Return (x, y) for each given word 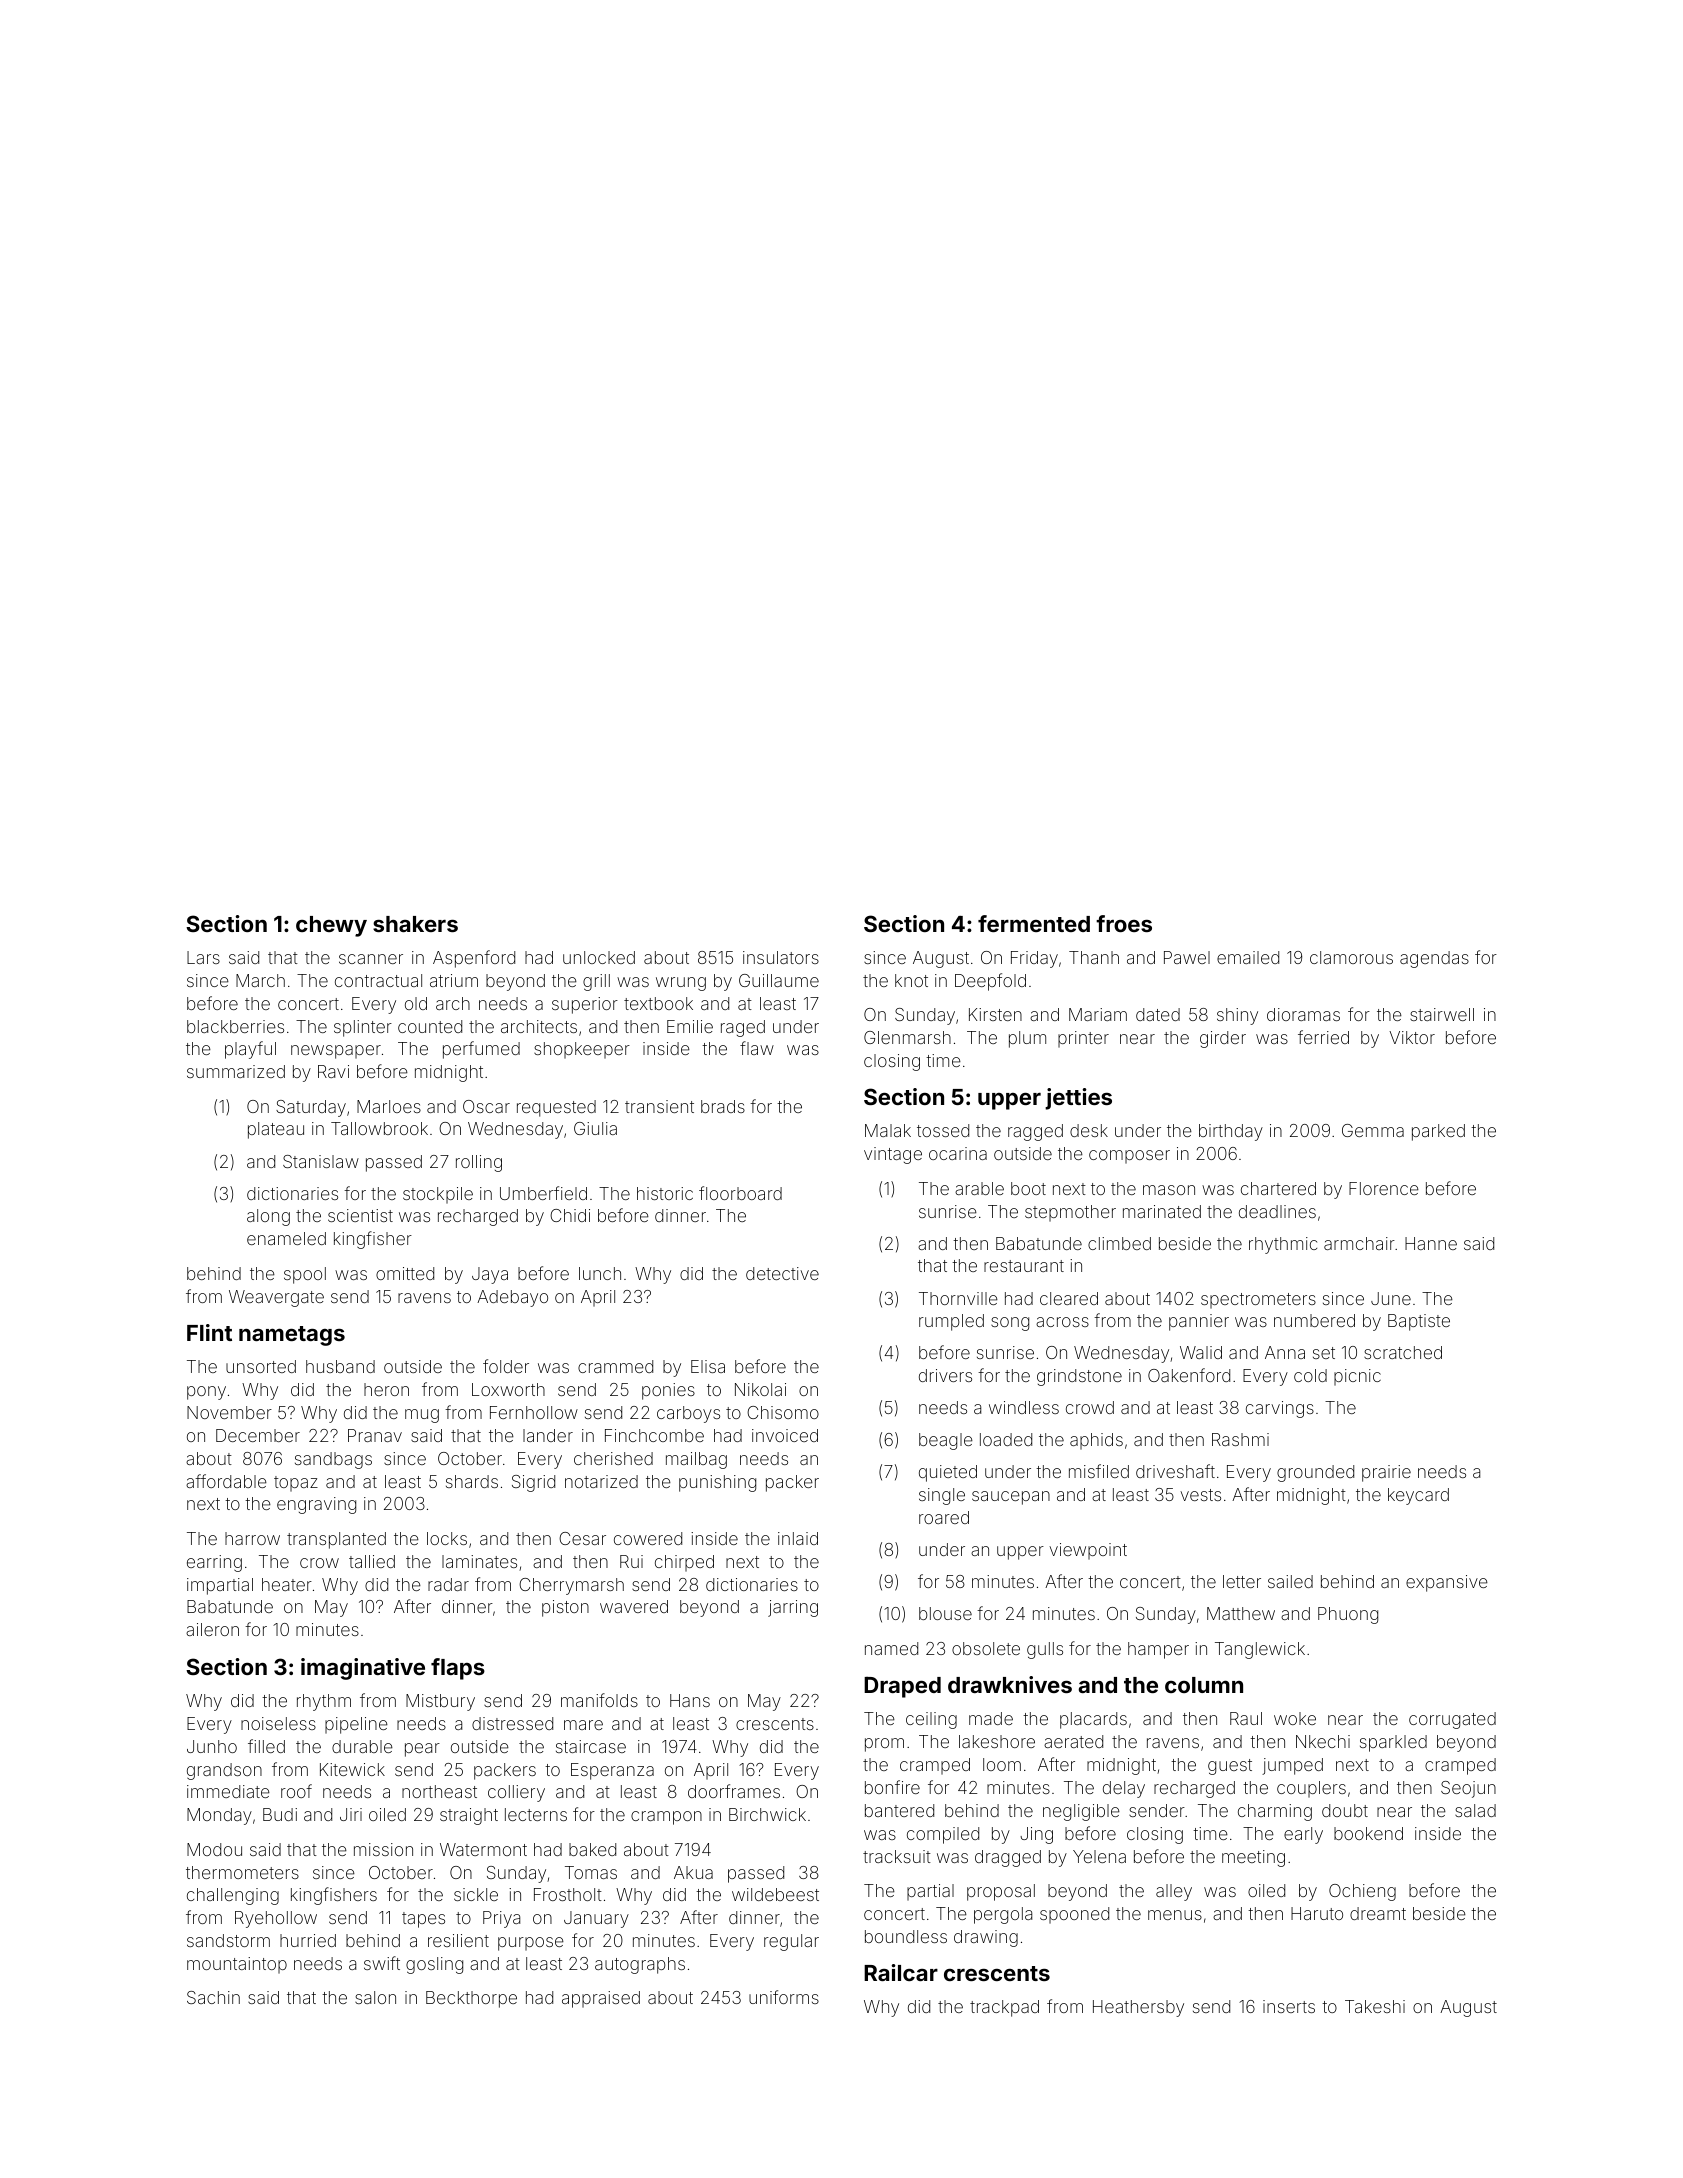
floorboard (740, 1193)
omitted (405, 1273)
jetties (1078, 1099)
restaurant (1024, 1266)
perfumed (481, 1050)
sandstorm (228, 1940)
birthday (1231, 1132)
